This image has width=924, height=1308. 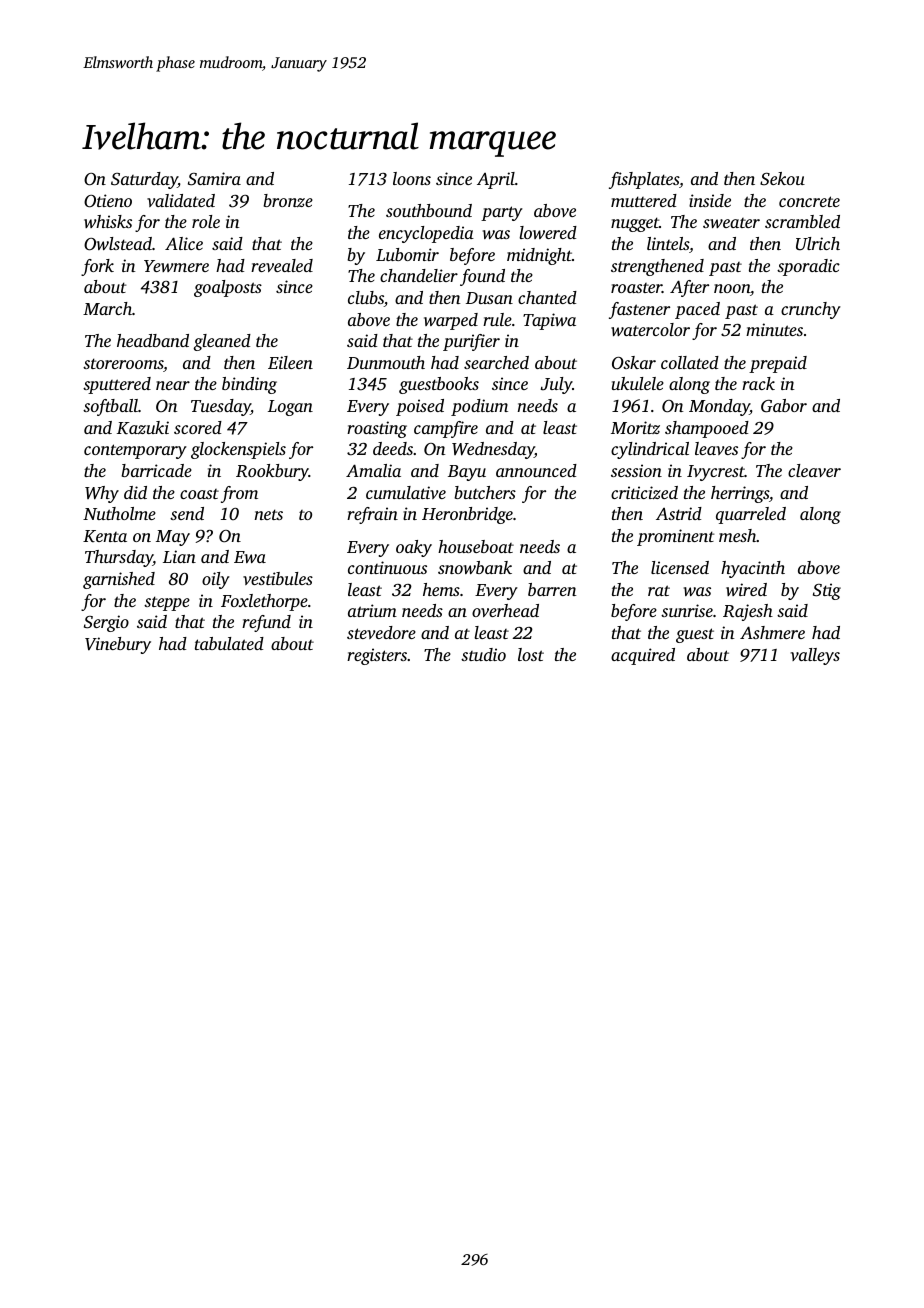 I want to click on poised, so click(x=420, y=407).
